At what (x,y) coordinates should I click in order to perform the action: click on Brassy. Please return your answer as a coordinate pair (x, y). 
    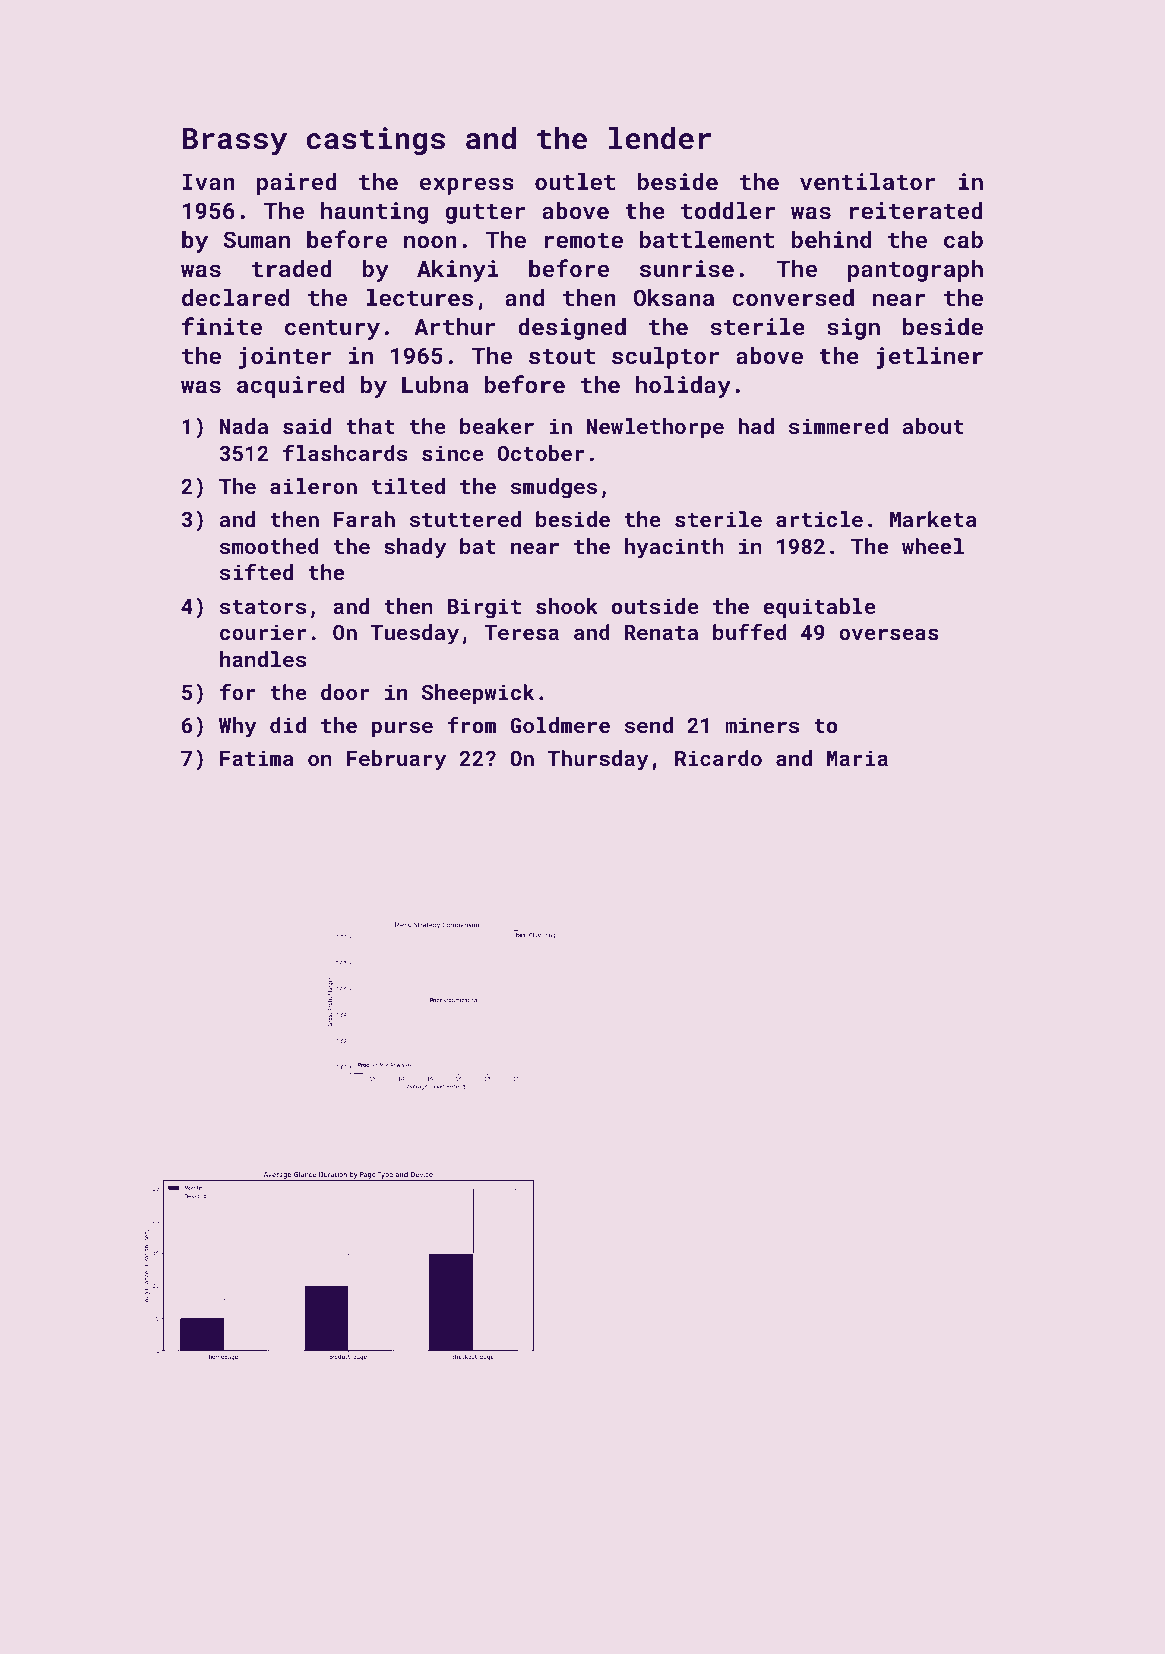
    Looking at the image, I should click on (234, 142).
